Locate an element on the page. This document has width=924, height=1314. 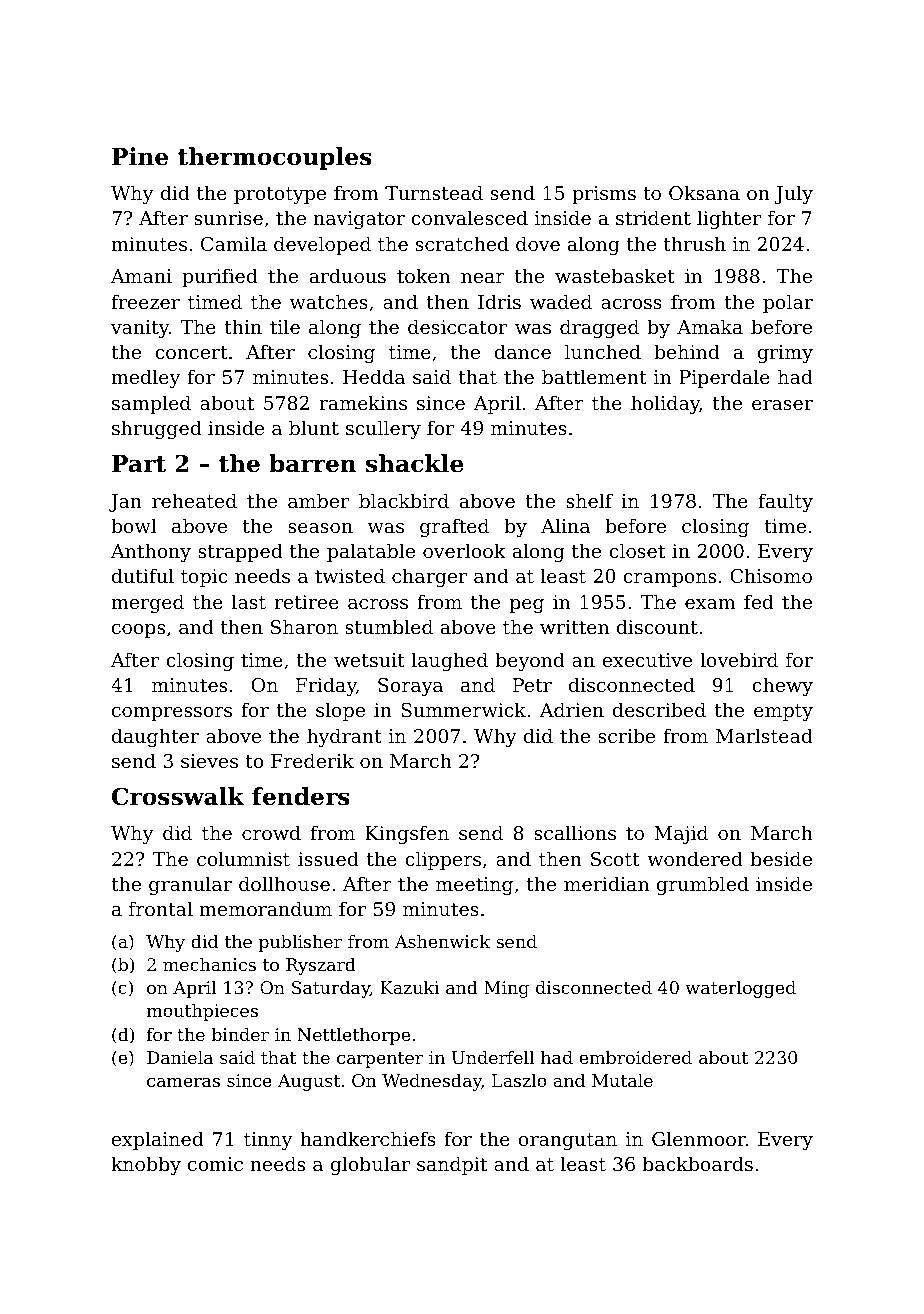
executive is located at coordinates (647, 660).
